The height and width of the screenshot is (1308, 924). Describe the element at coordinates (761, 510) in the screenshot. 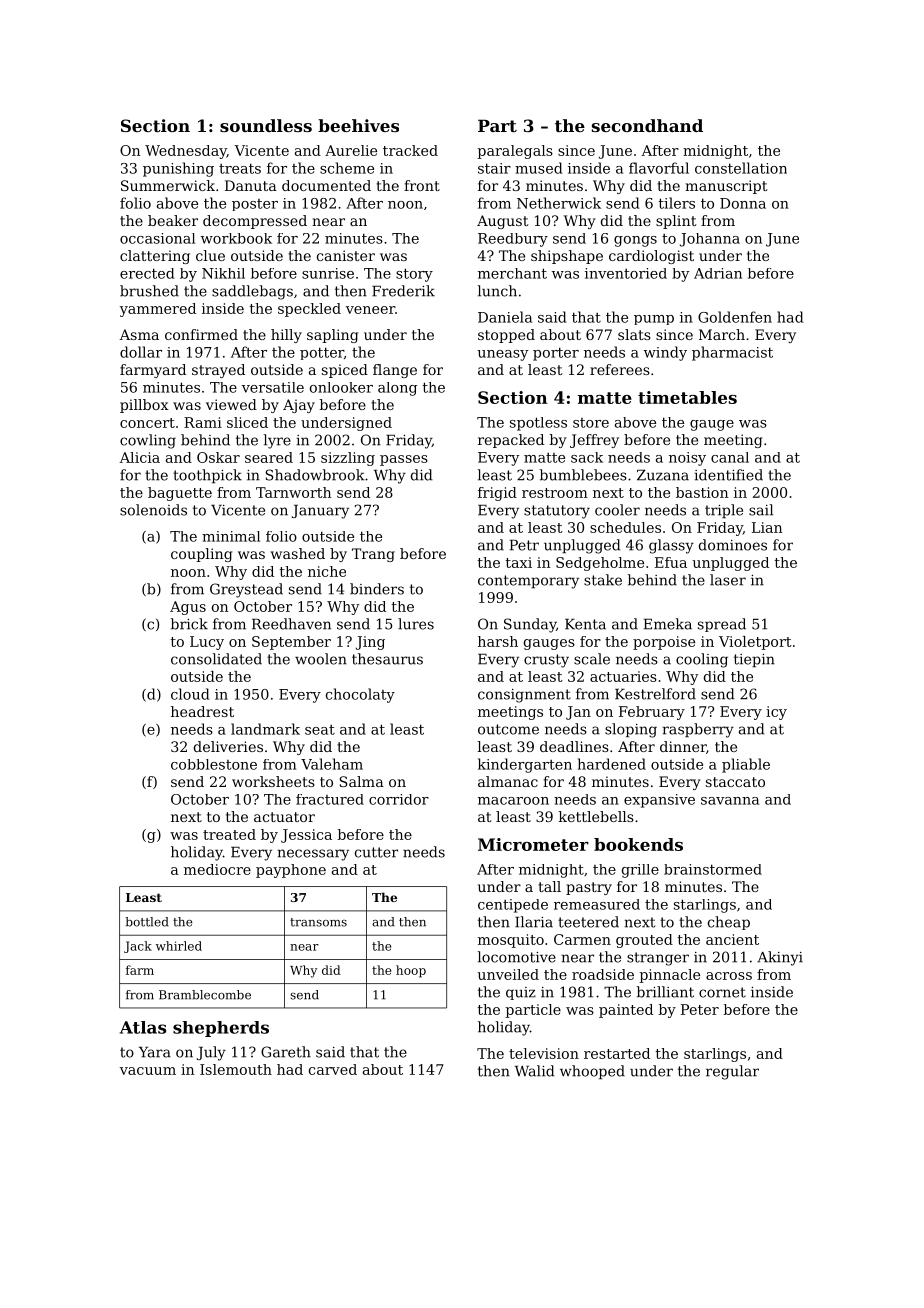

I see `sail` at that location.
